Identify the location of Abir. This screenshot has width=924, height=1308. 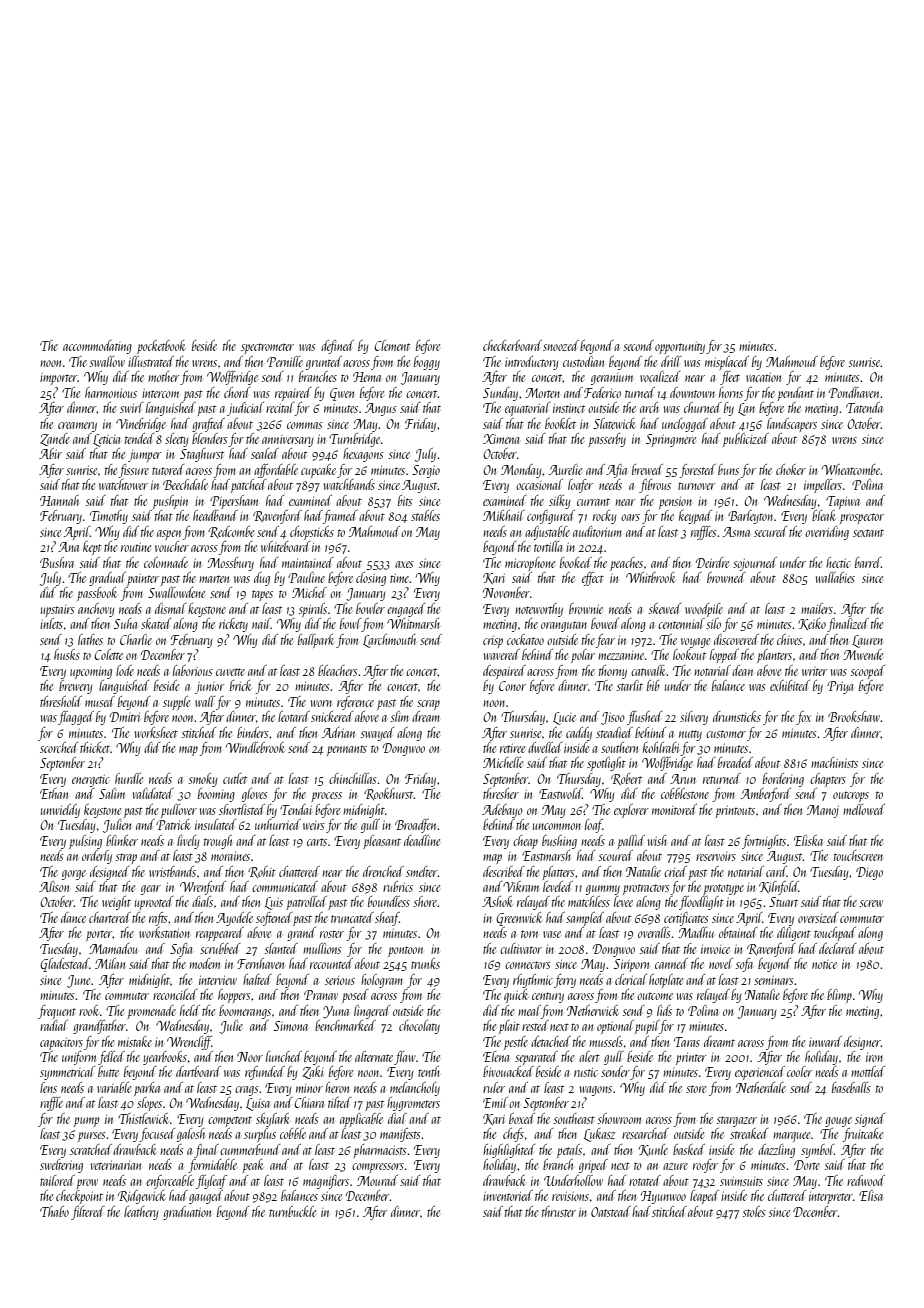
(50, 453).
